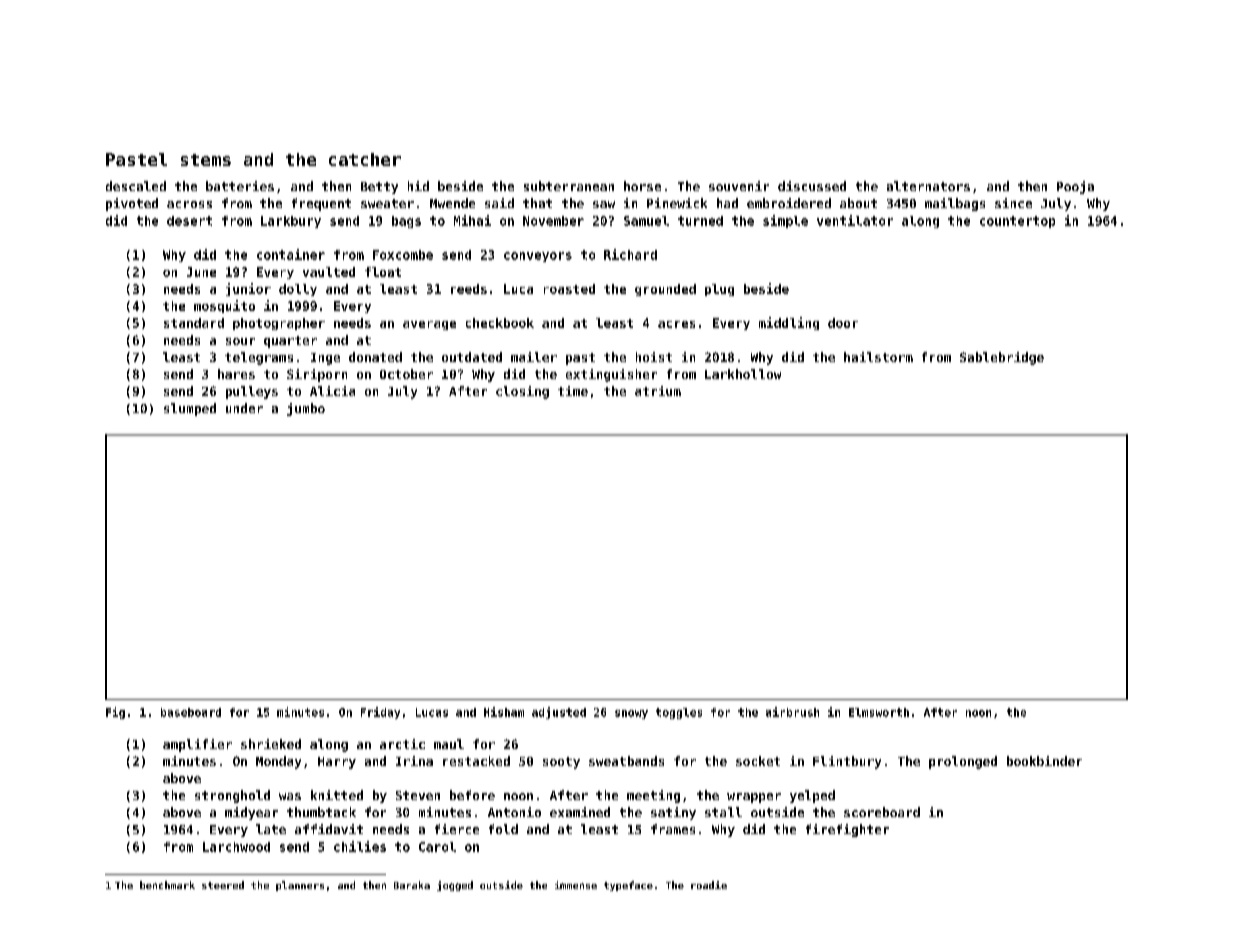 The height and width of the screenshot is (952, 1233). I want to click on benchmark, so click(167, 885).
